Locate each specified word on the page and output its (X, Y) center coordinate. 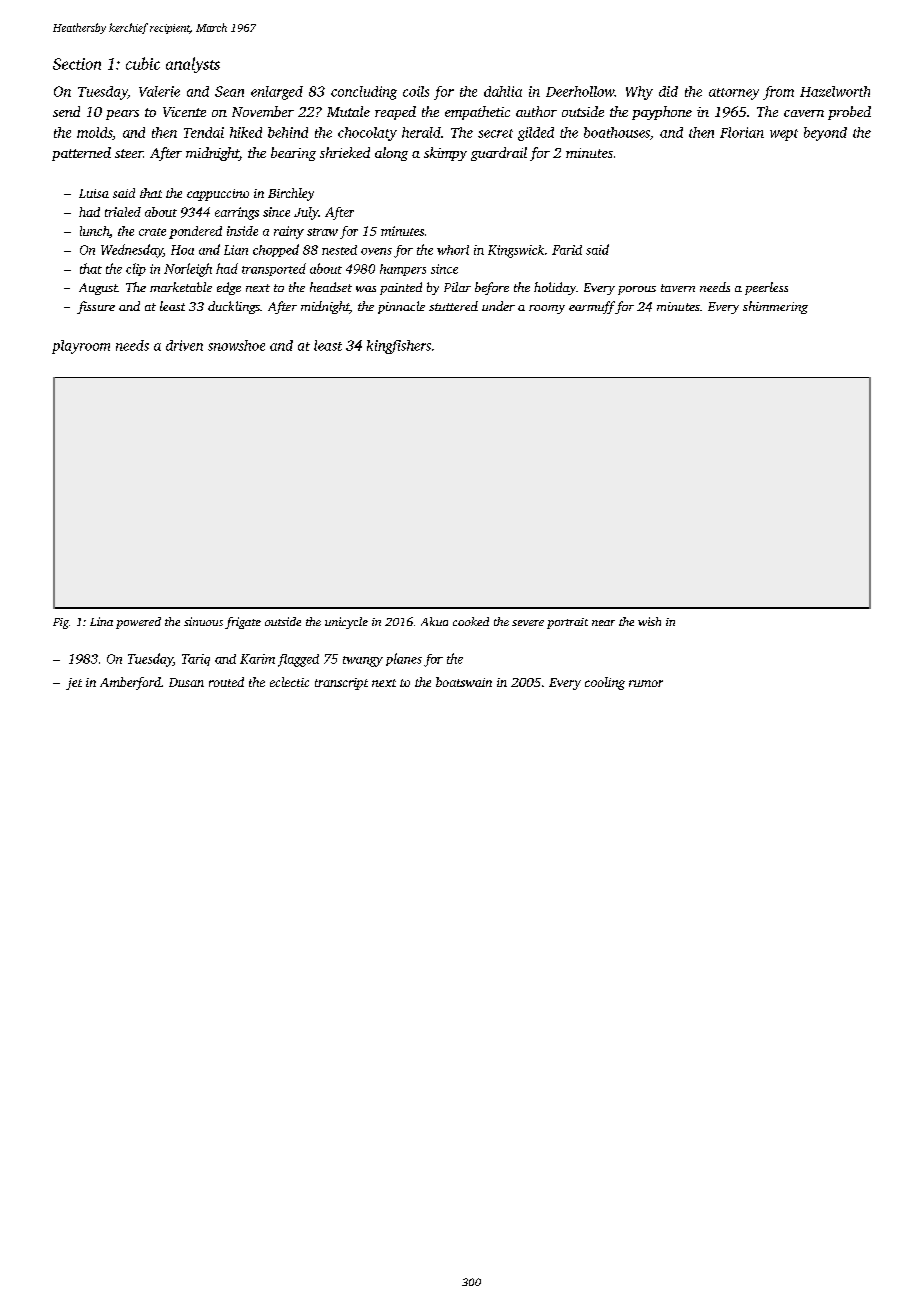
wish (649, 621)
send (66, 111)
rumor (646, 683)
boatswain (464, 682)
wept (784, 135)
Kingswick (516, 251)
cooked (471, 621)
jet (74, 684)
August (98, 289)
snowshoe (236, 345)
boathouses (617, 132)
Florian (742, 132)
